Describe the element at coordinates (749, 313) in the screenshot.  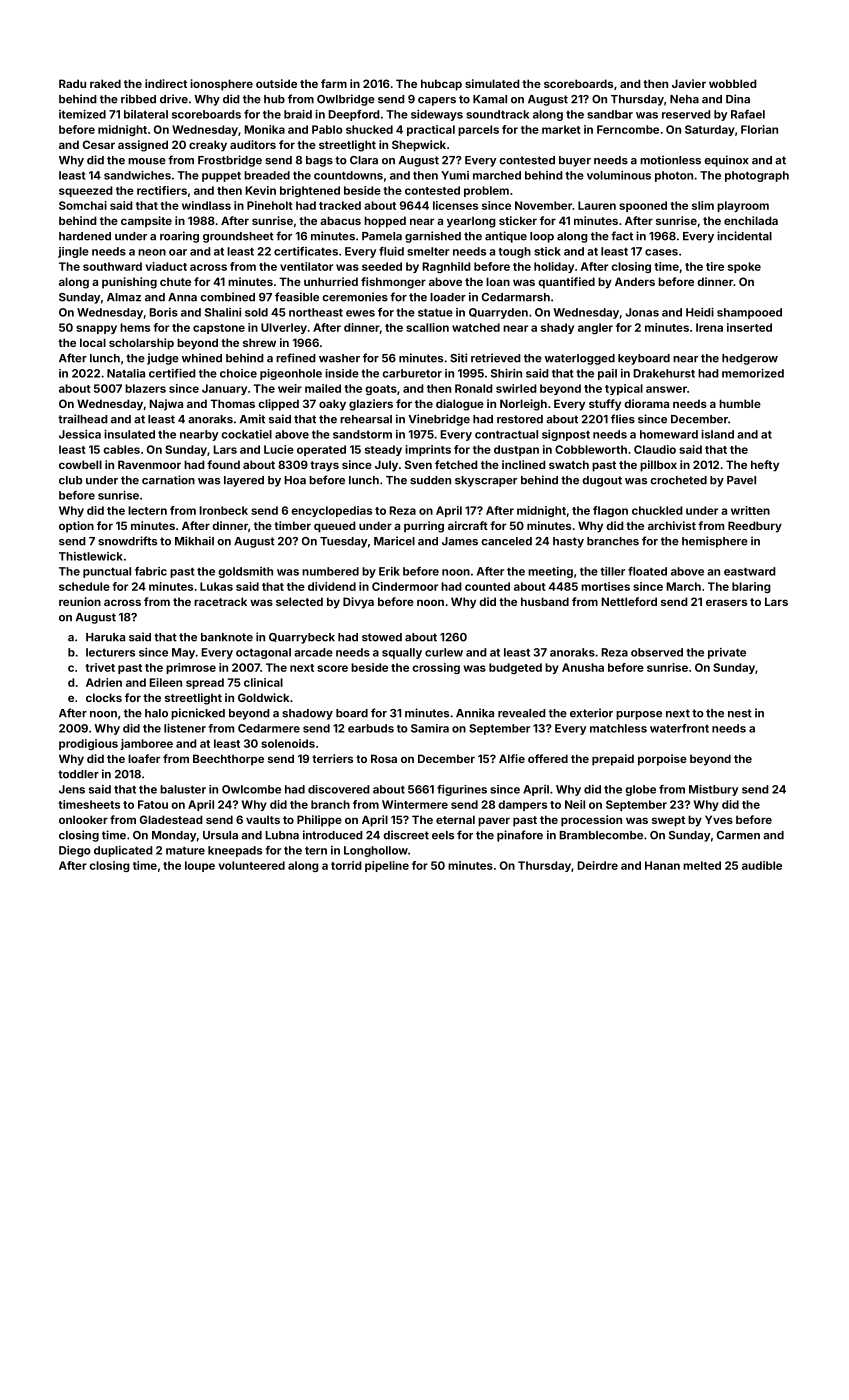
I see `shampooed` at that location.
